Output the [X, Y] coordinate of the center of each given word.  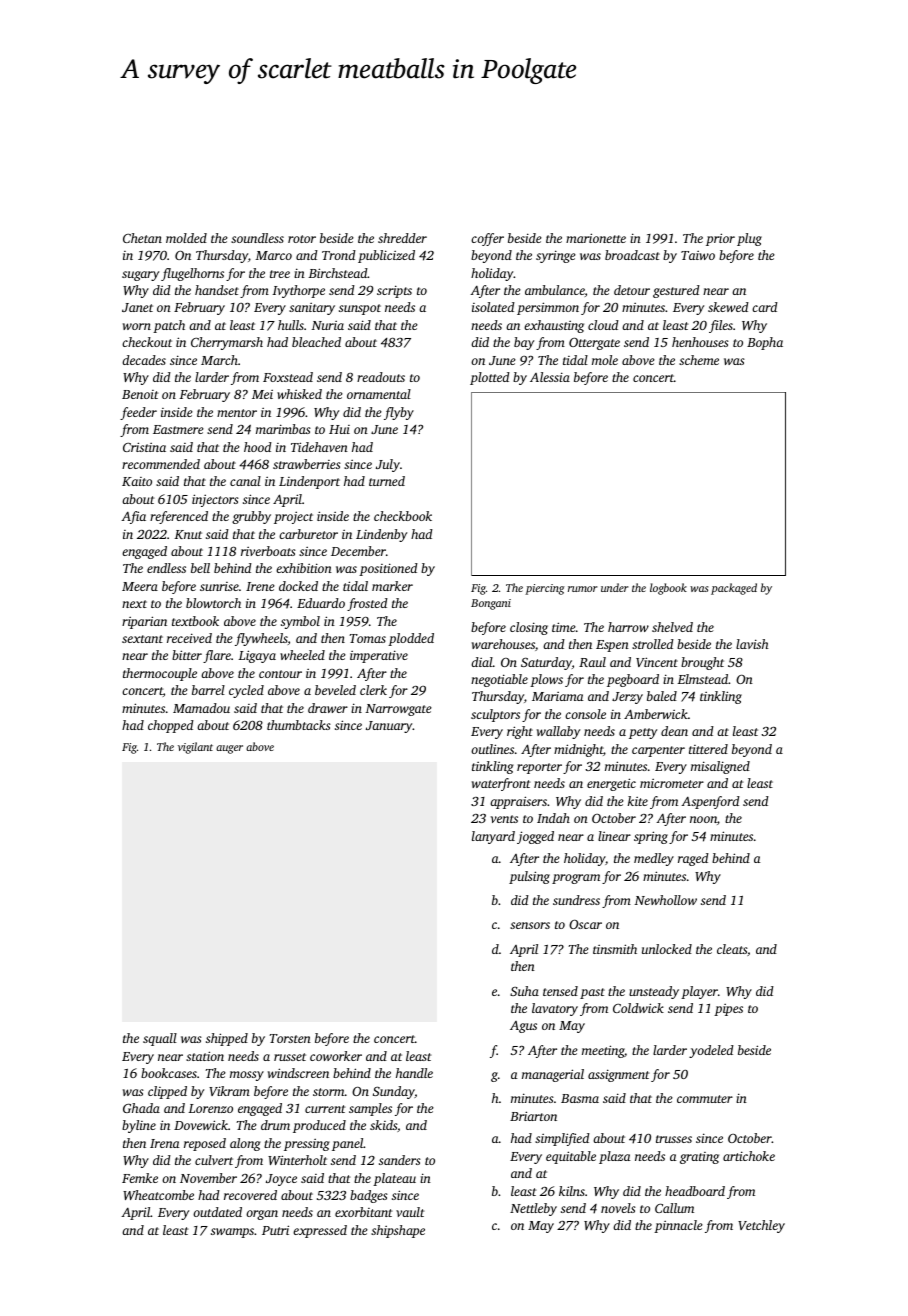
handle [414, 1073]
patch [169, 326]
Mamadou [201, 708]
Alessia [550, 377]
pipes [728, 1010]
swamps [232, 1233]
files [721, 326]
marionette [596, 238]
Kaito [137, 481]
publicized [386, 256]
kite [638, 801]
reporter [539, 768]
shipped [227, 1039]
